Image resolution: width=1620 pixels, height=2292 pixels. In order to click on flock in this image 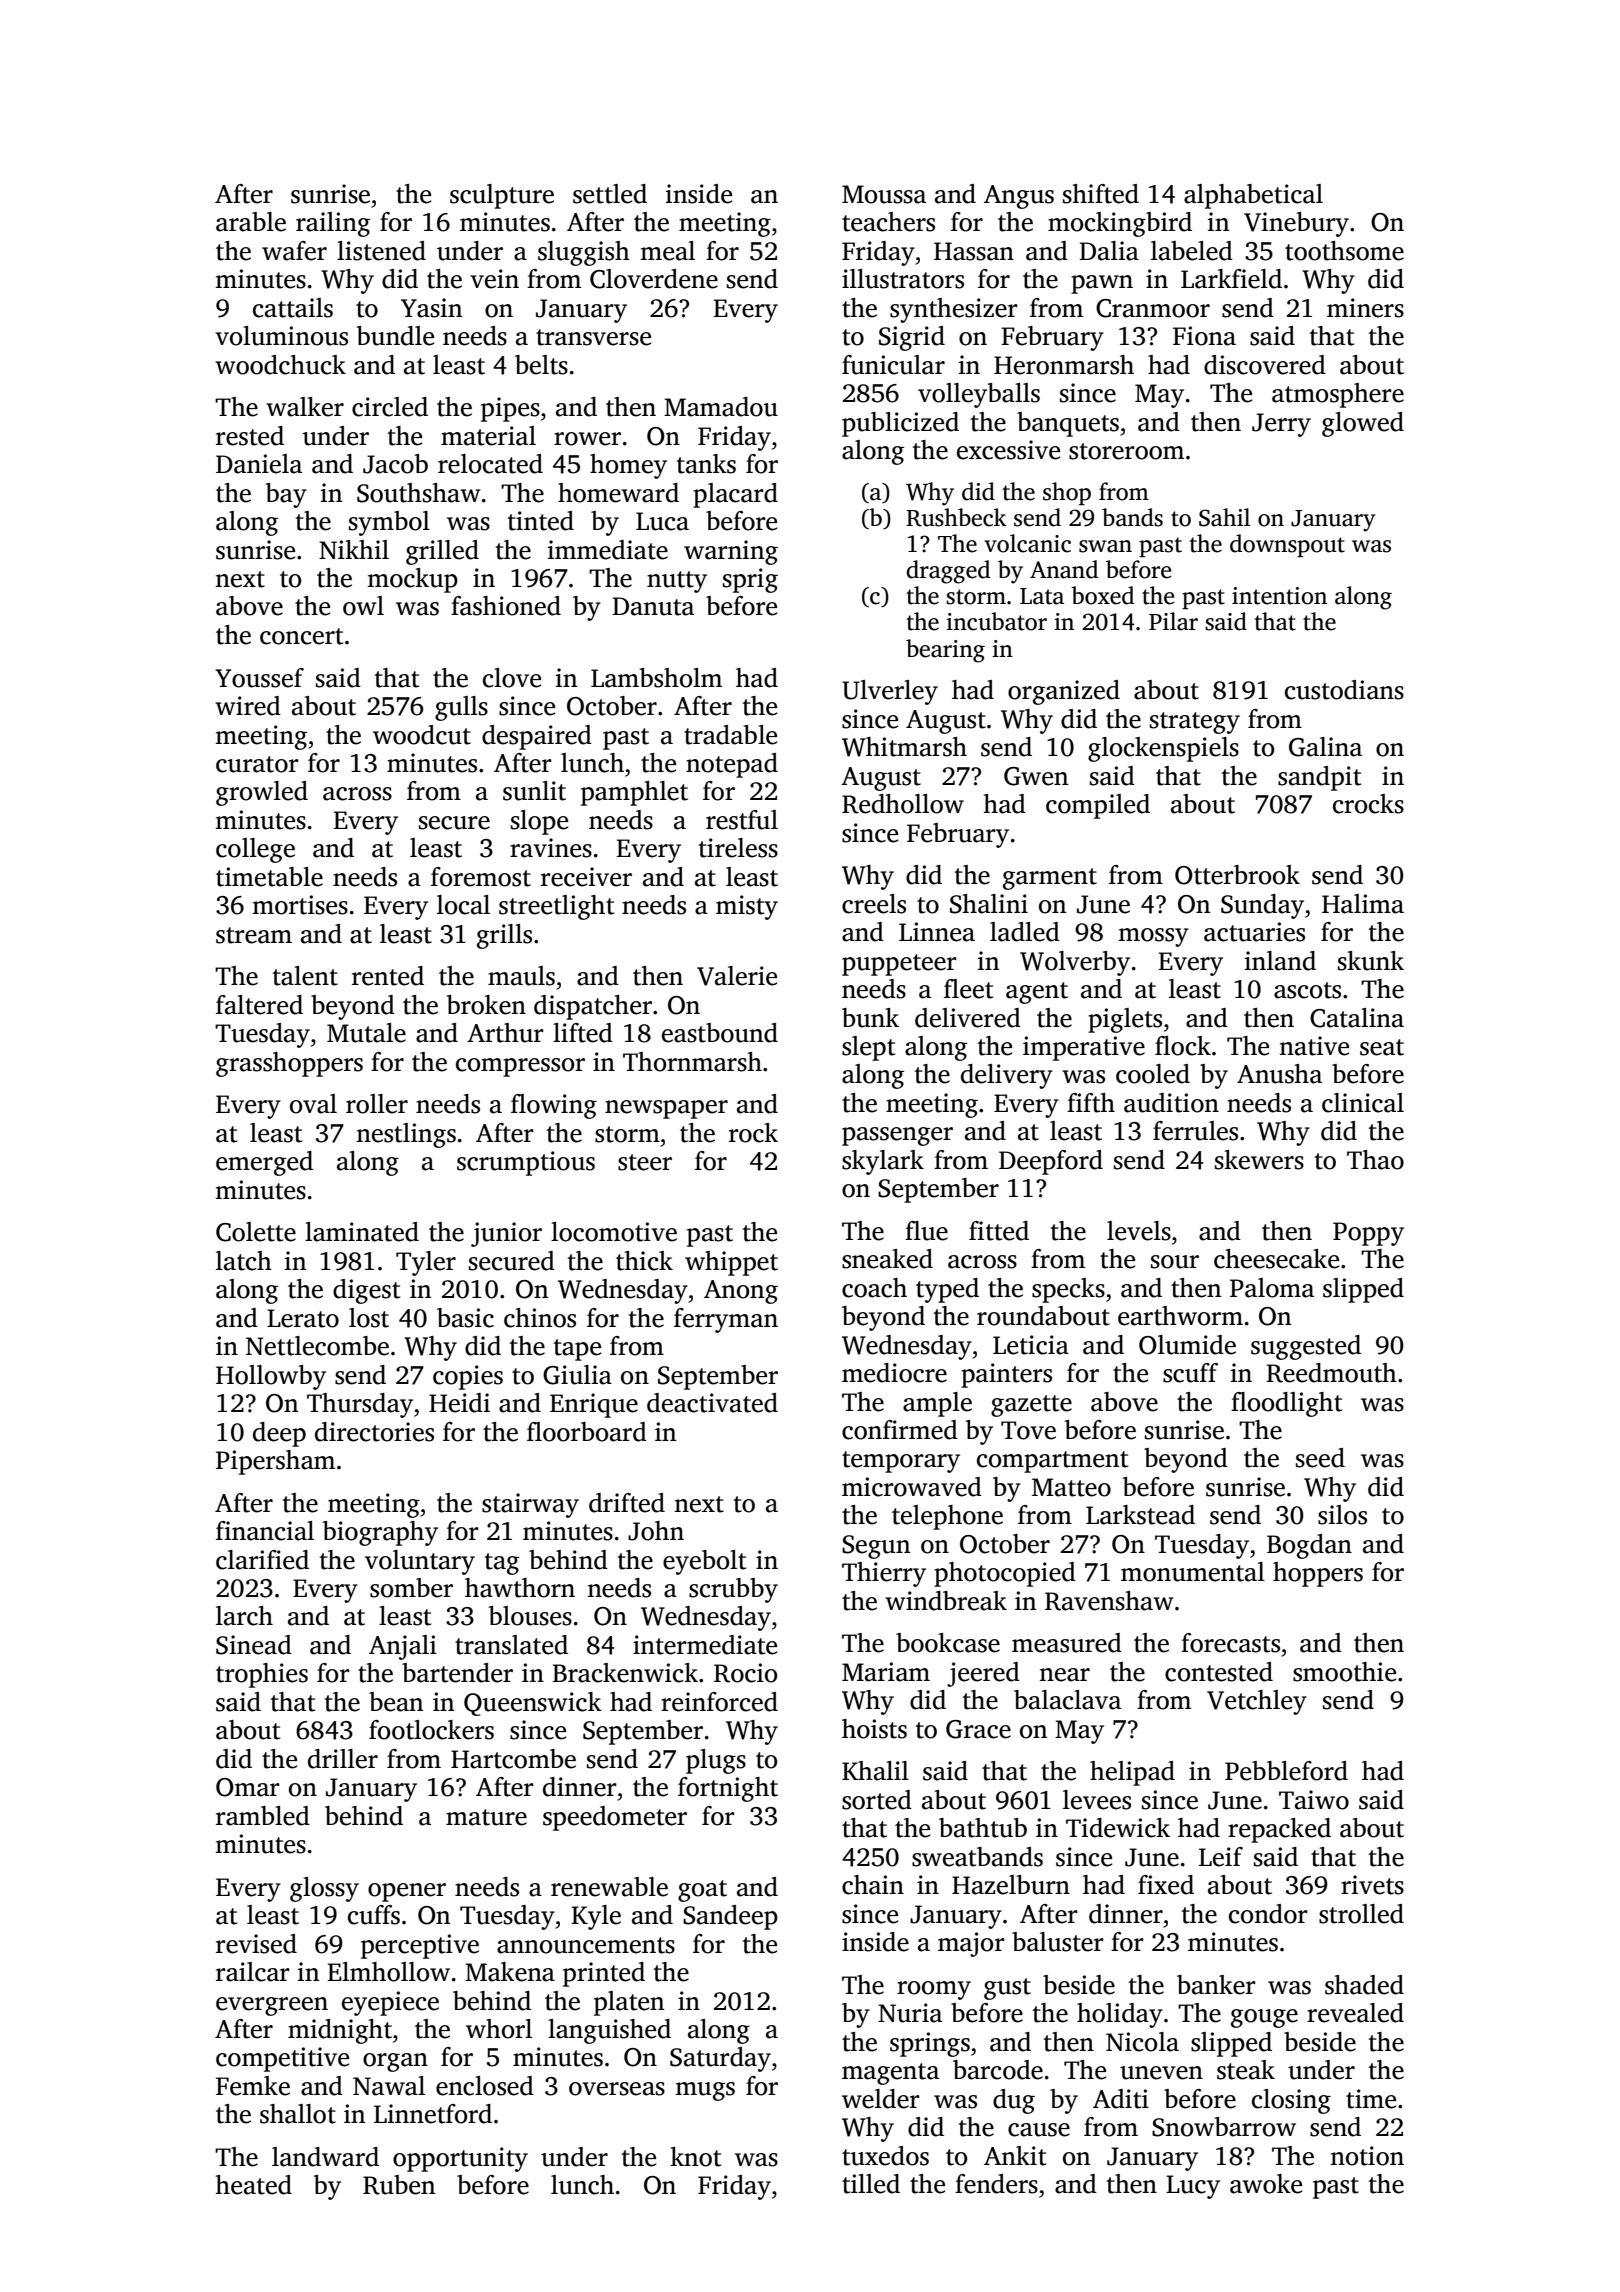, I will do `click(1183, 1046)`.
